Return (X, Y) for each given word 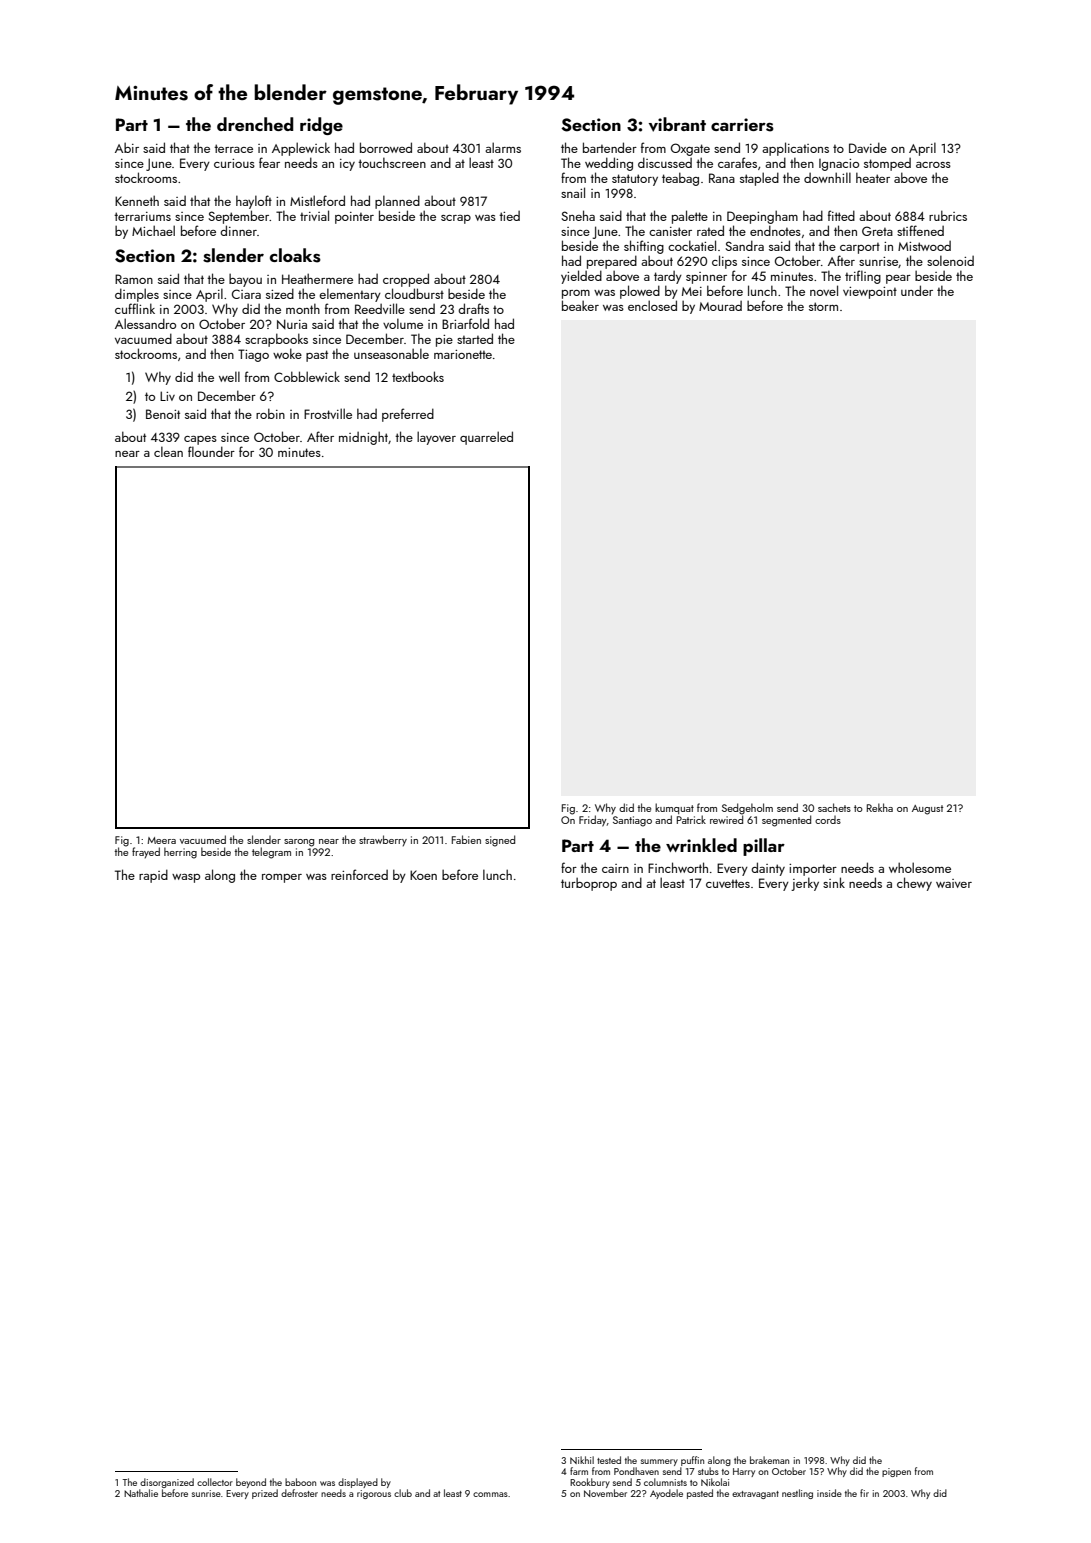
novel (824, 290)
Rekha (880, 807)
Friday (593, 821)
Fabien (466, 839)
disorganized (167, 1483)
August (927, 810)
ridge (321, 126)
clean (168, 451)
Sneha (578, 215)
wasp (186, 878)
